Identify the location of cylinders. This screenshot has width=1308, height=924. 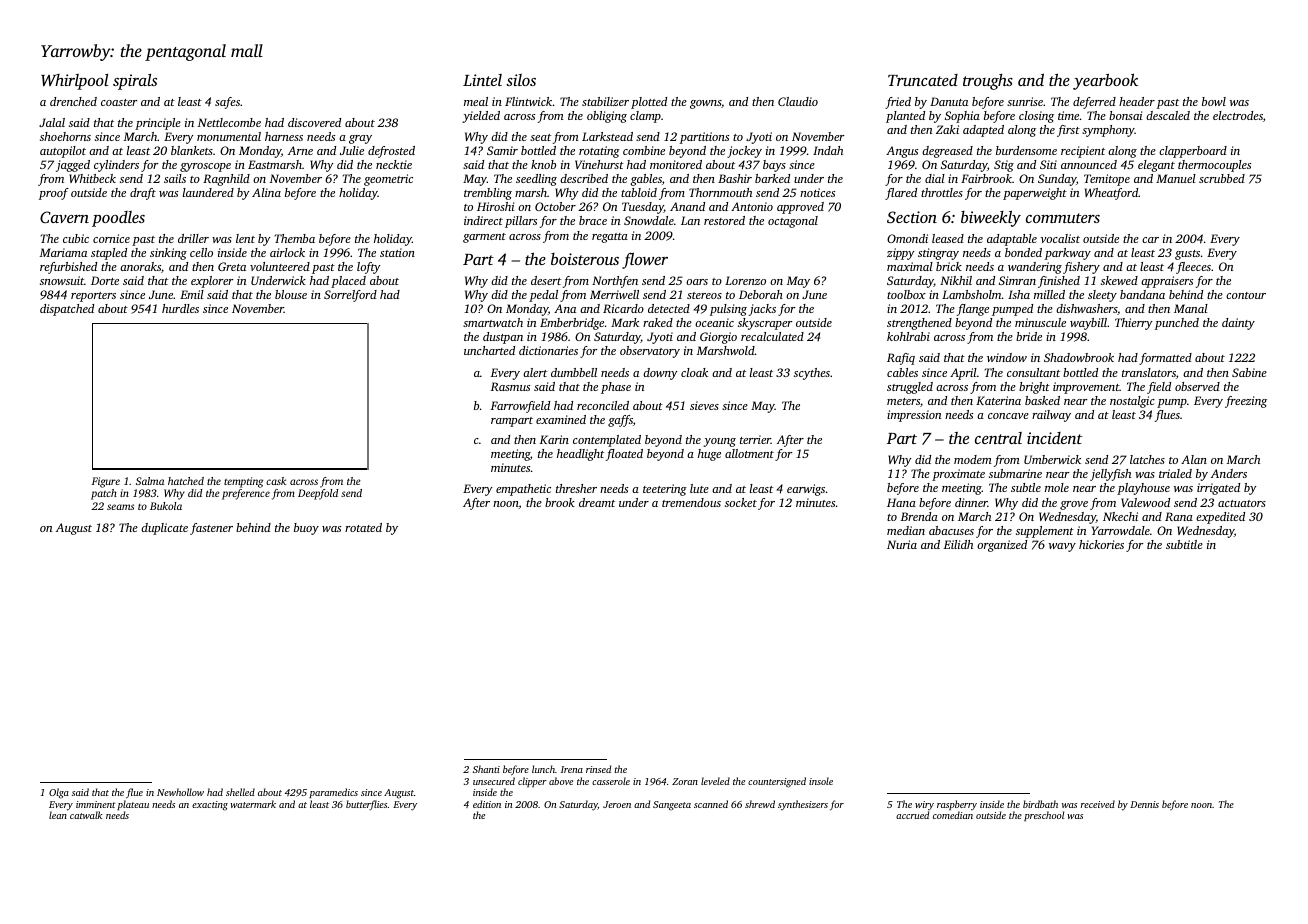
(116, 166).
